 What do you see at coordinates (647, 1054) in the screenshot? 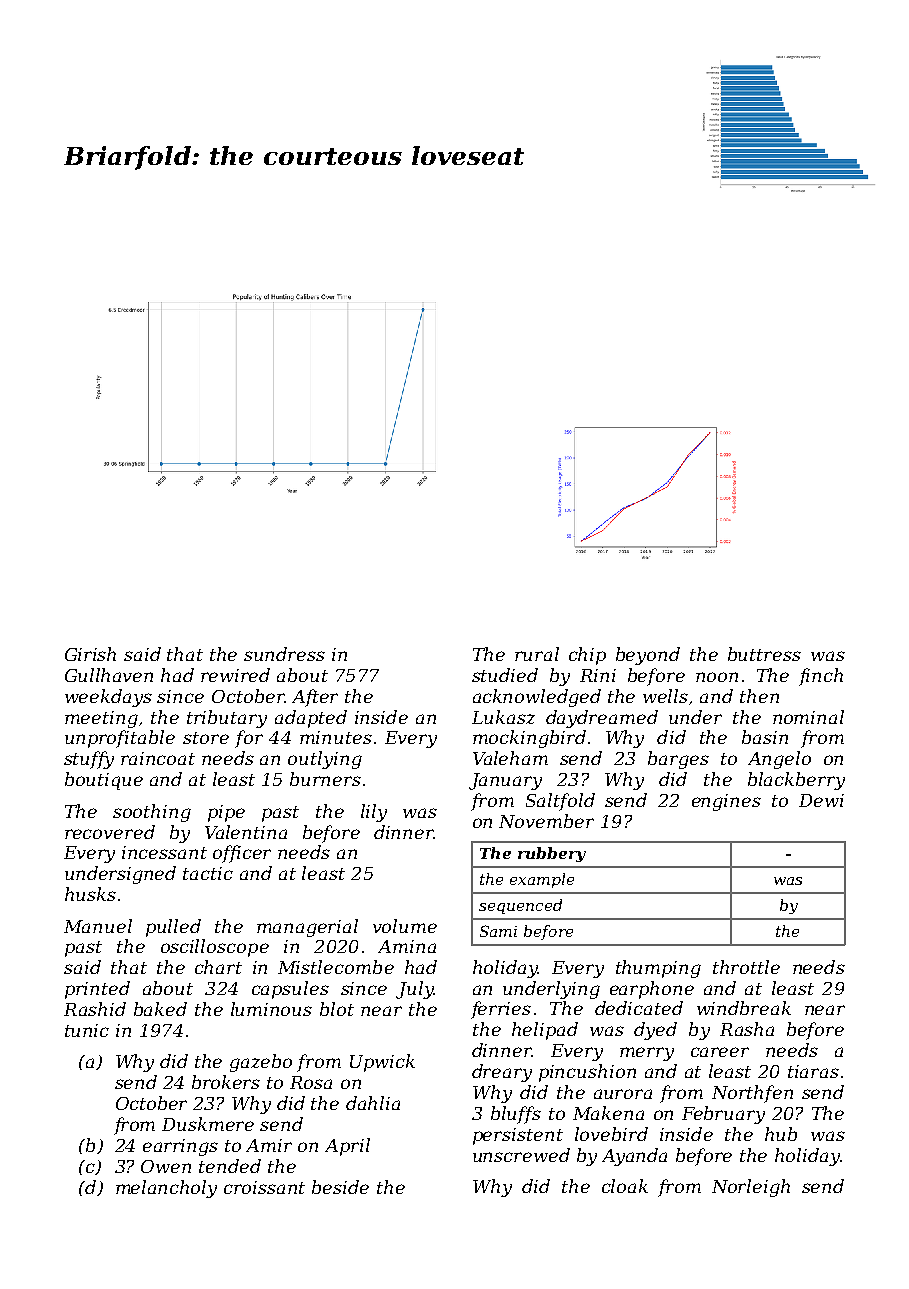
I see `merry` at bounding box center [647, 1054].
